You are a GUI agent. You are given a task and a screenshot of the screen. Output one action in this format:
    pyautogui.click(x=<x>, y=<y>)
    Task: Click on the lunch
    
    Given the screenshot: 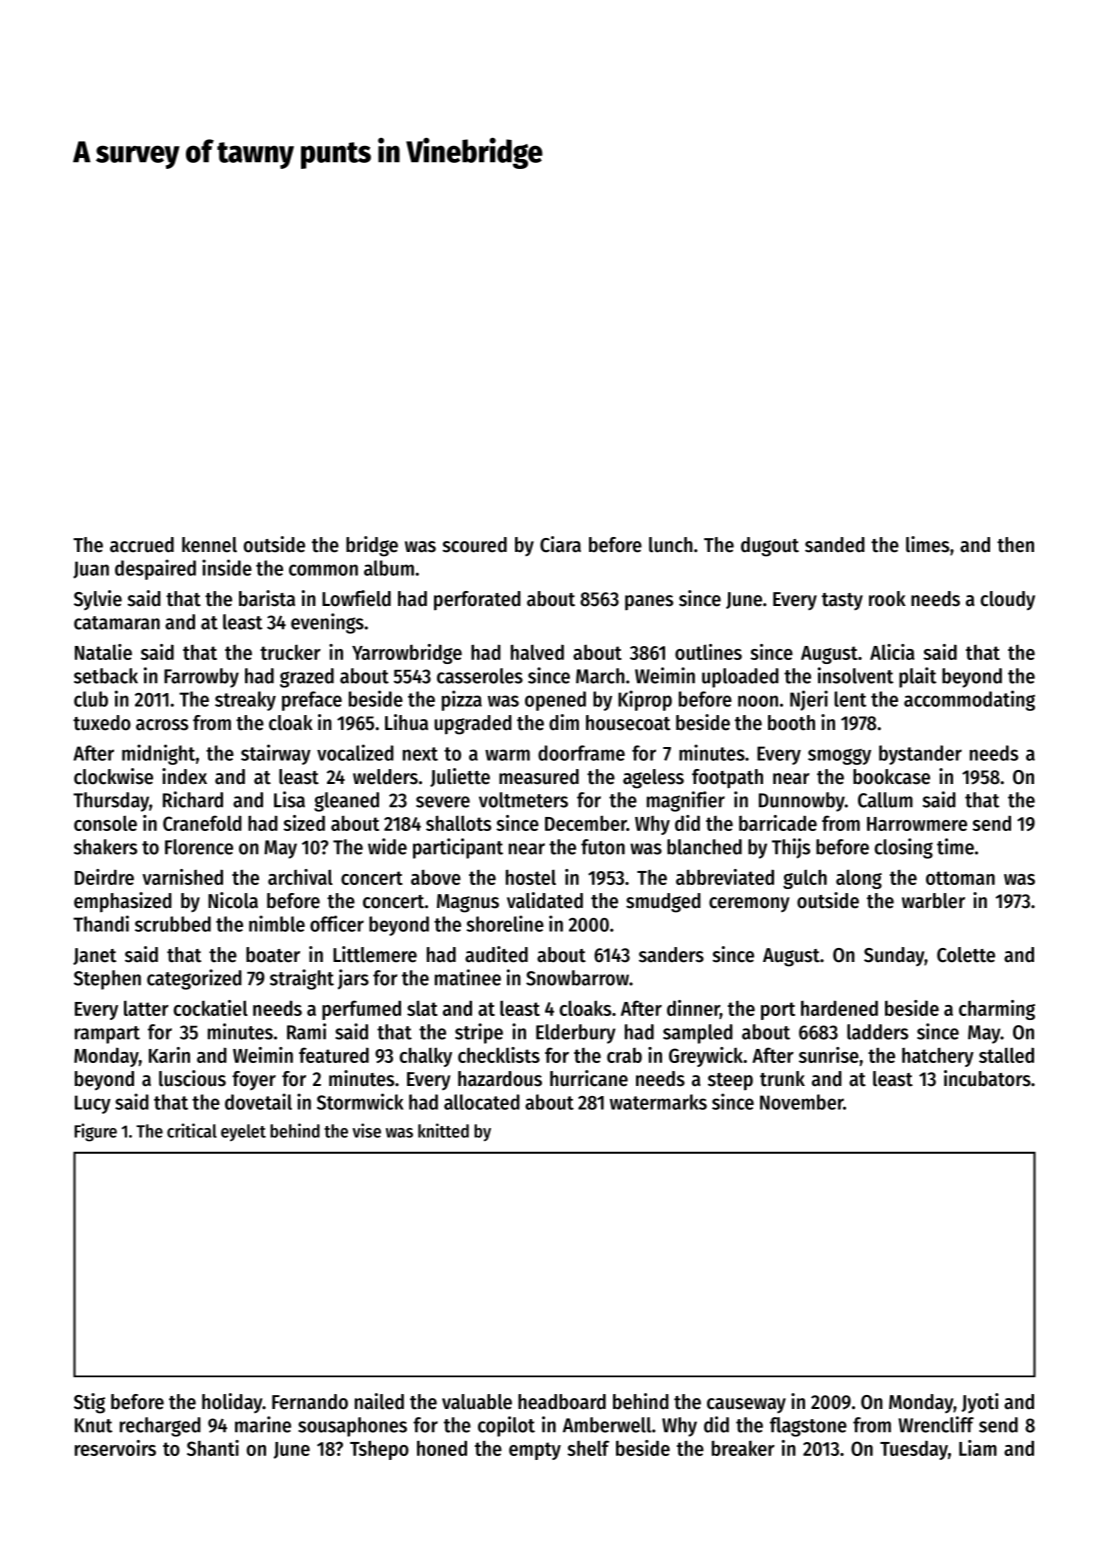 What is the action you would take?
    pyautogui.click(x=671, y=545)
